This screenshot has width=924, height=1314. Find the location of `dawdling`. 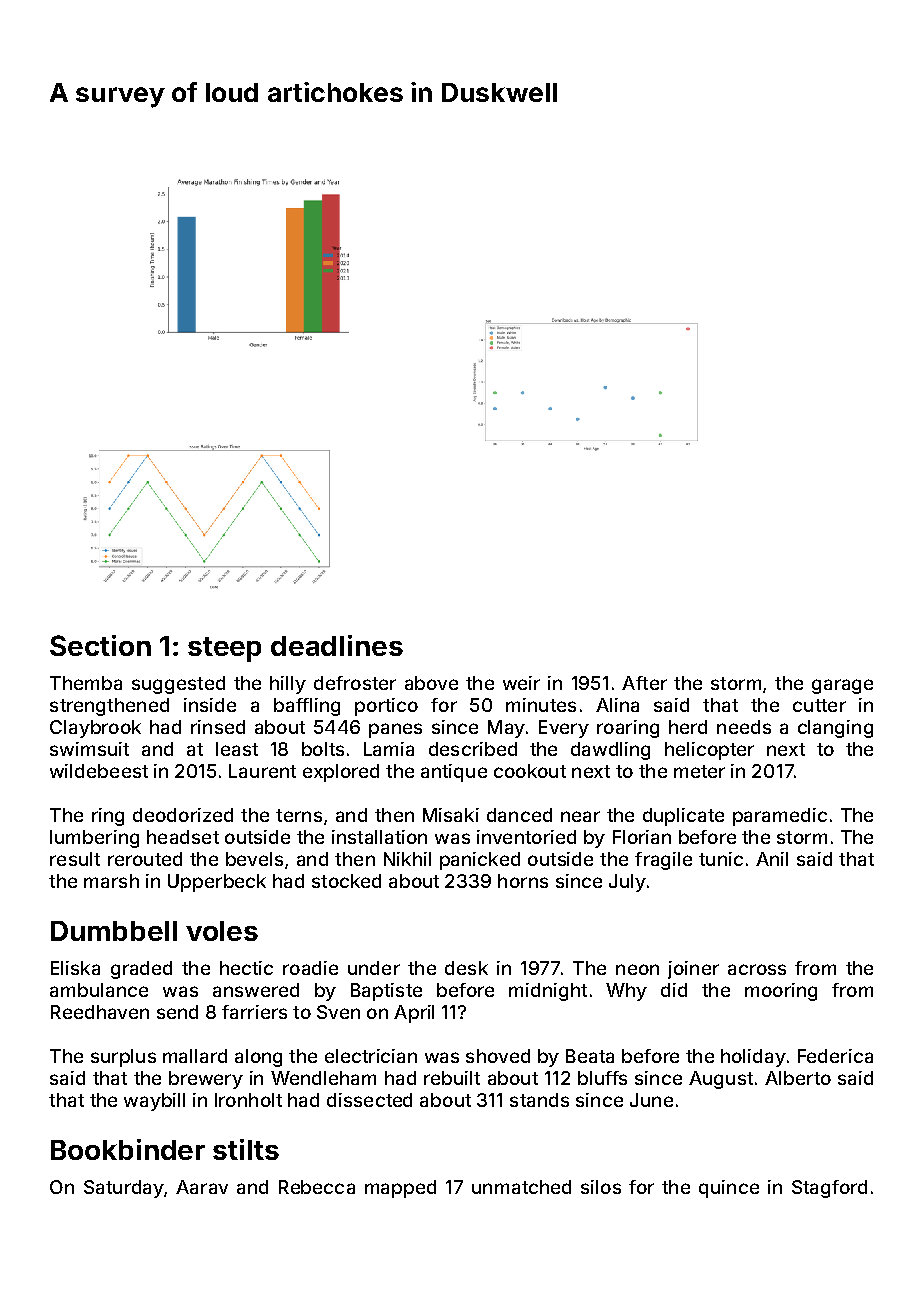

dawdling is located at coordinates (610, 751).
